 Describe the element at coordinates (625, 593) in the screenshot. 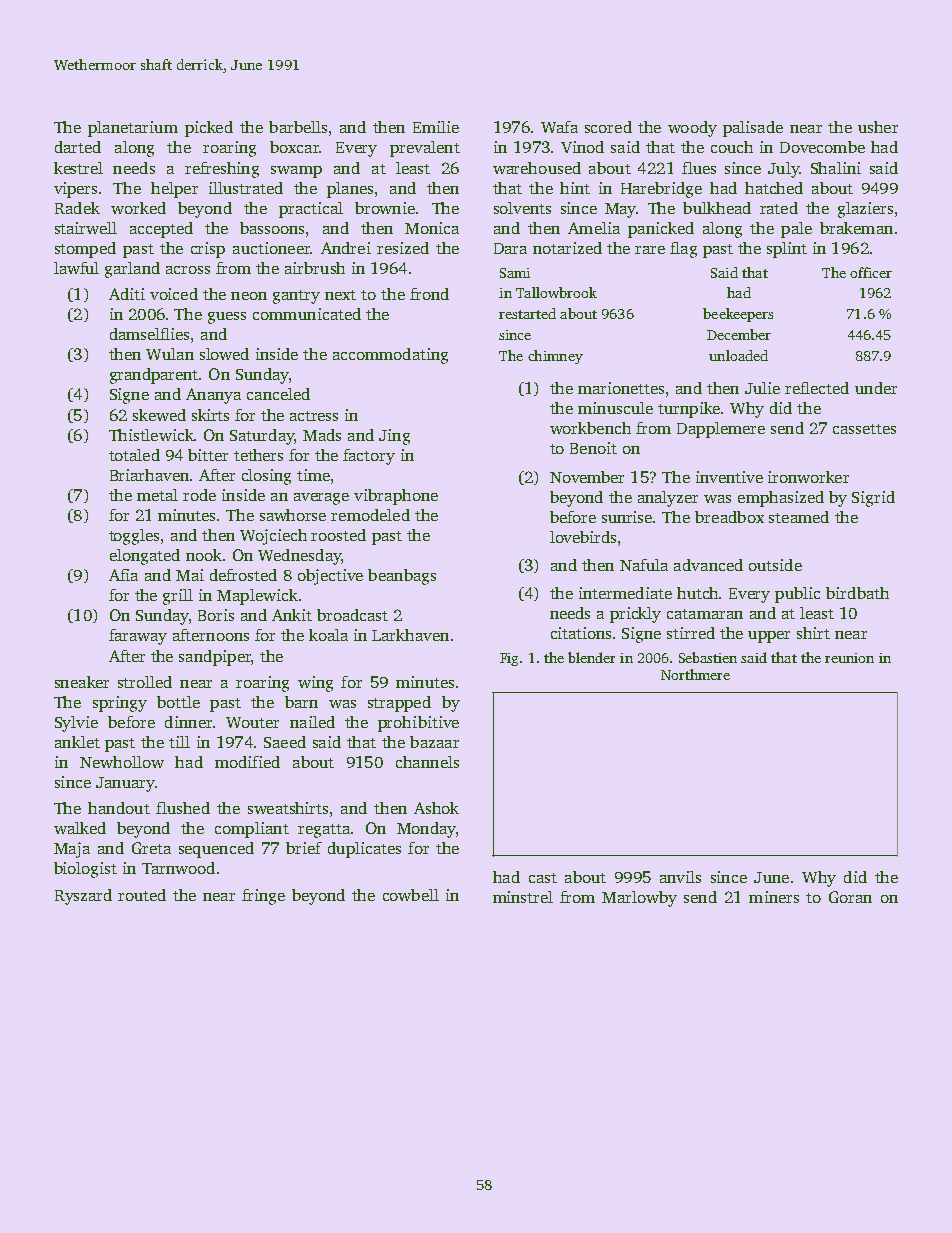

I see `intermediate` at that location.
